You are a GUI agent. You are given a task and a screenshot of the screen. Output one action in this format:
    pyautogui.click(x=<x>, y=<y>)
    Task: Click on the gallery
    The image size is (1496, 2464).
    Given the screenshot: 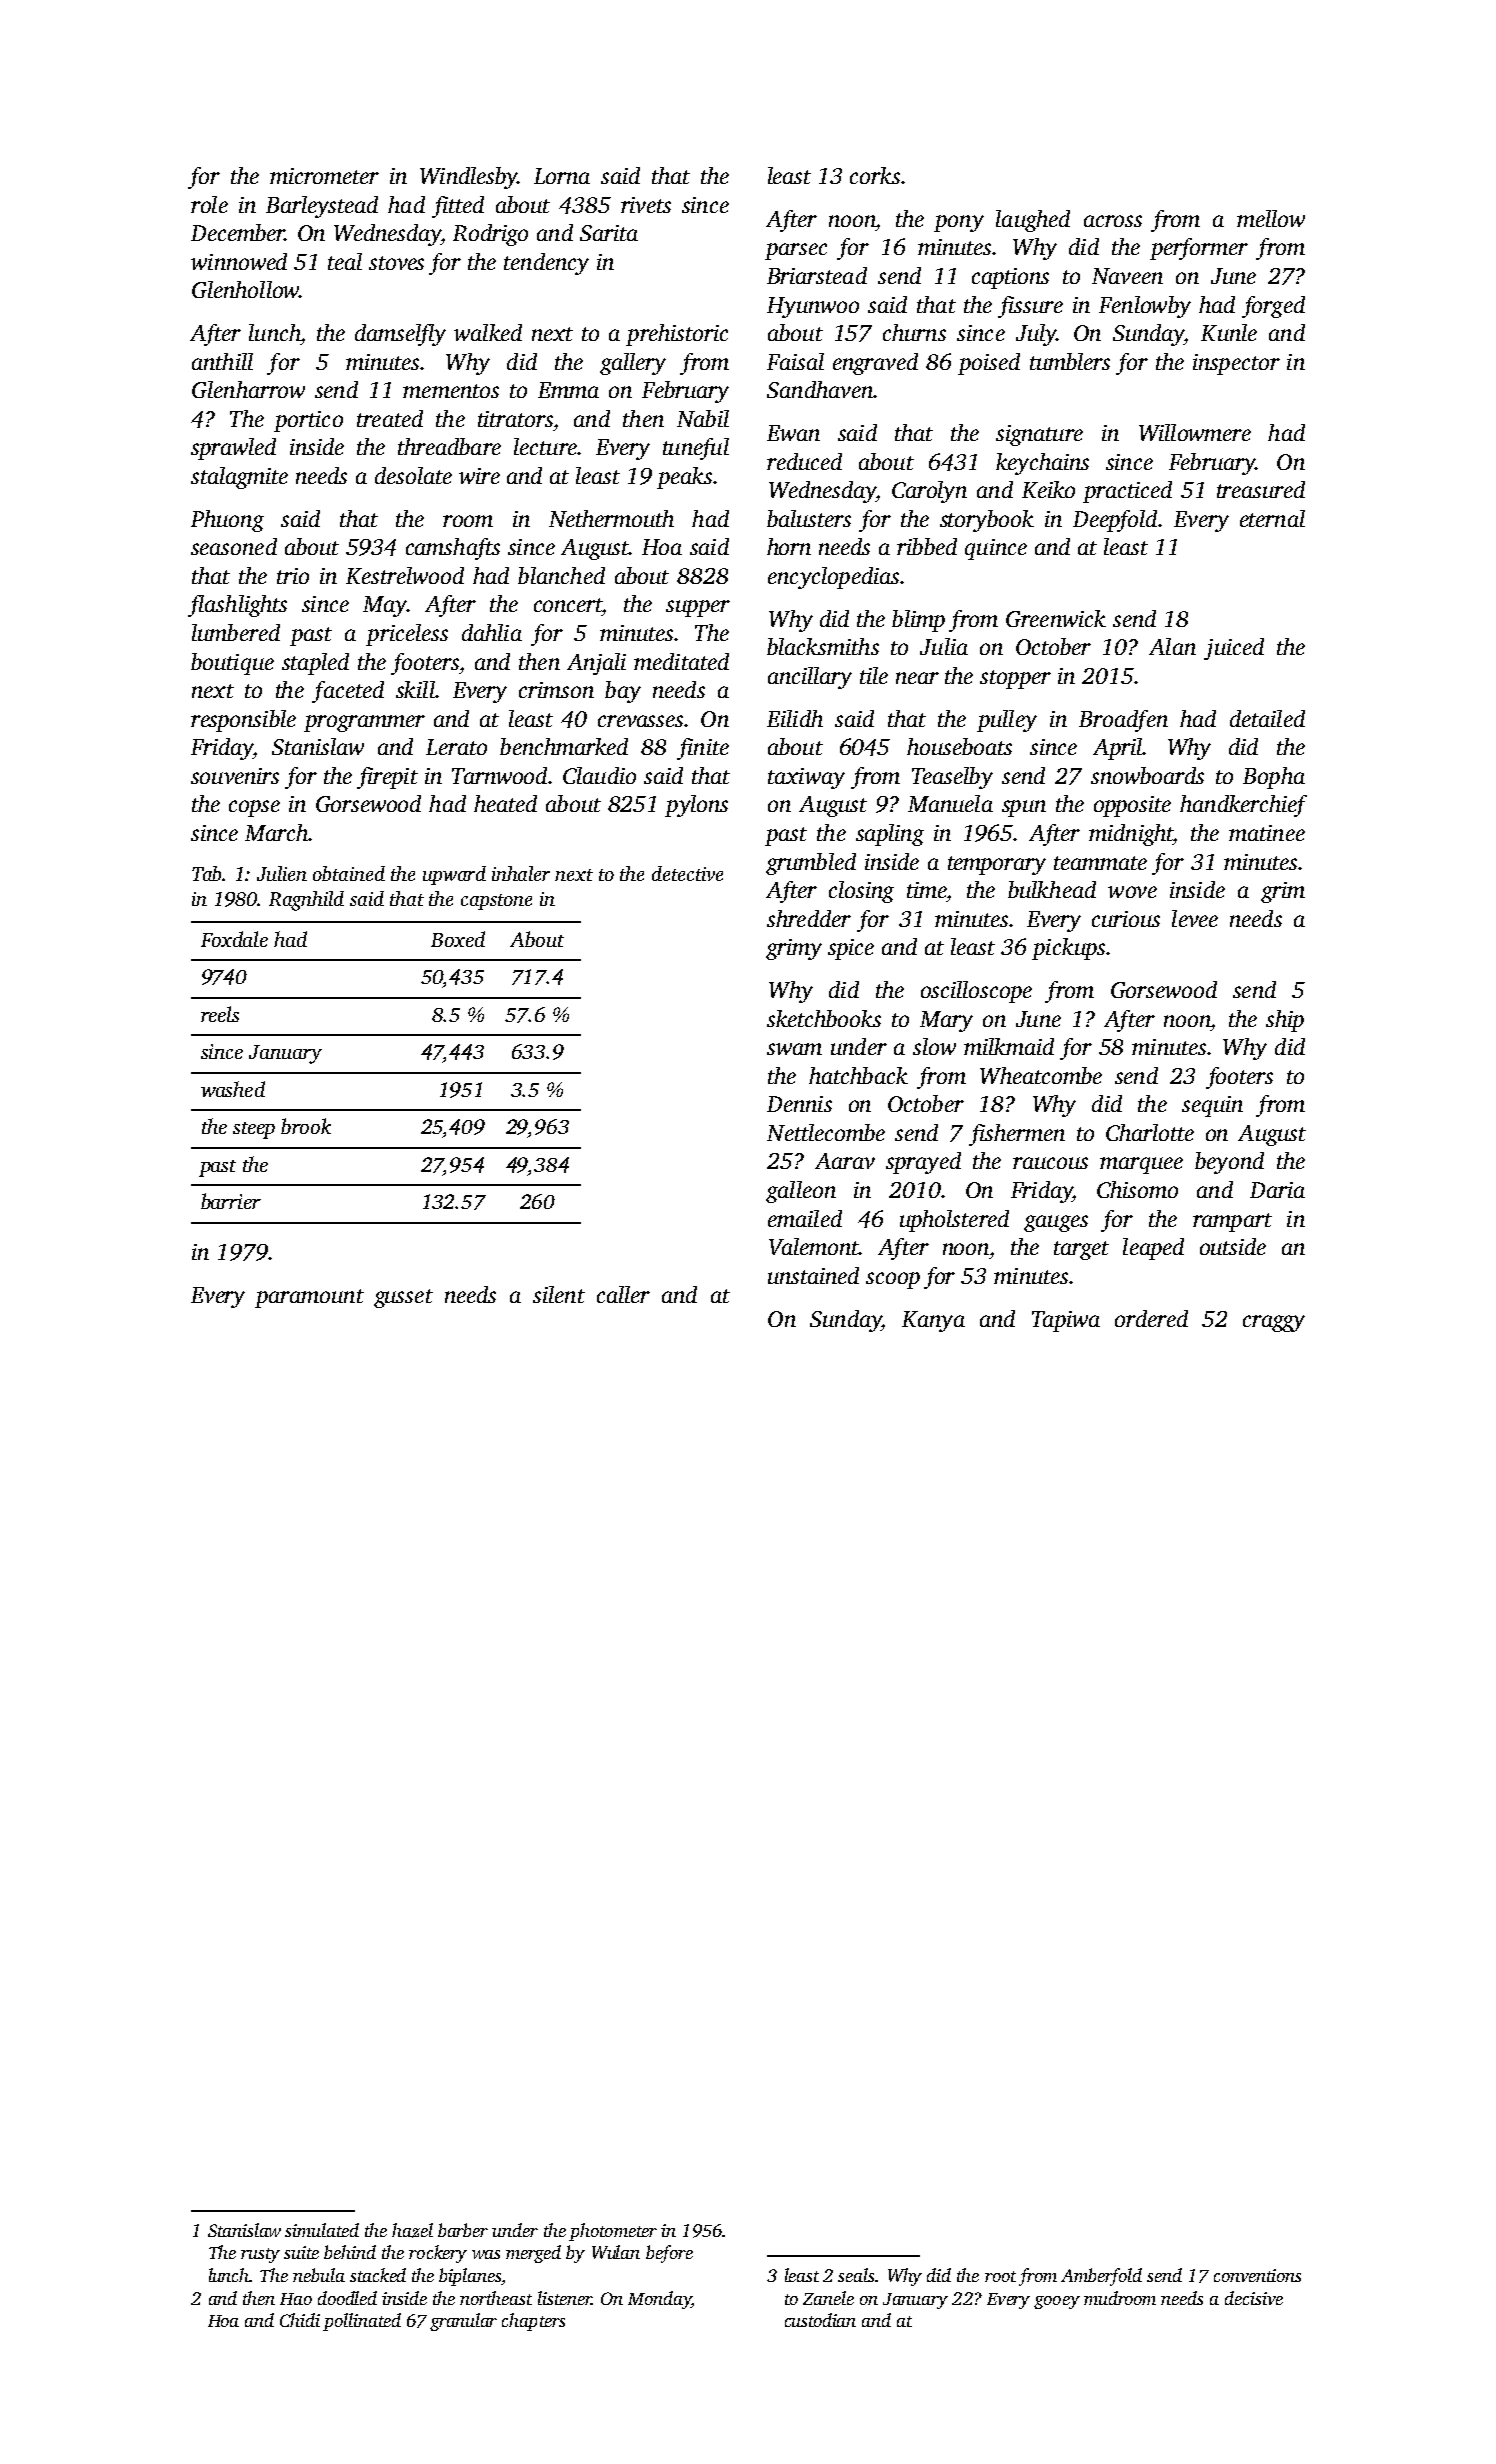 What is the action you would take?
    pyautogui.click(x=633, y=364)
